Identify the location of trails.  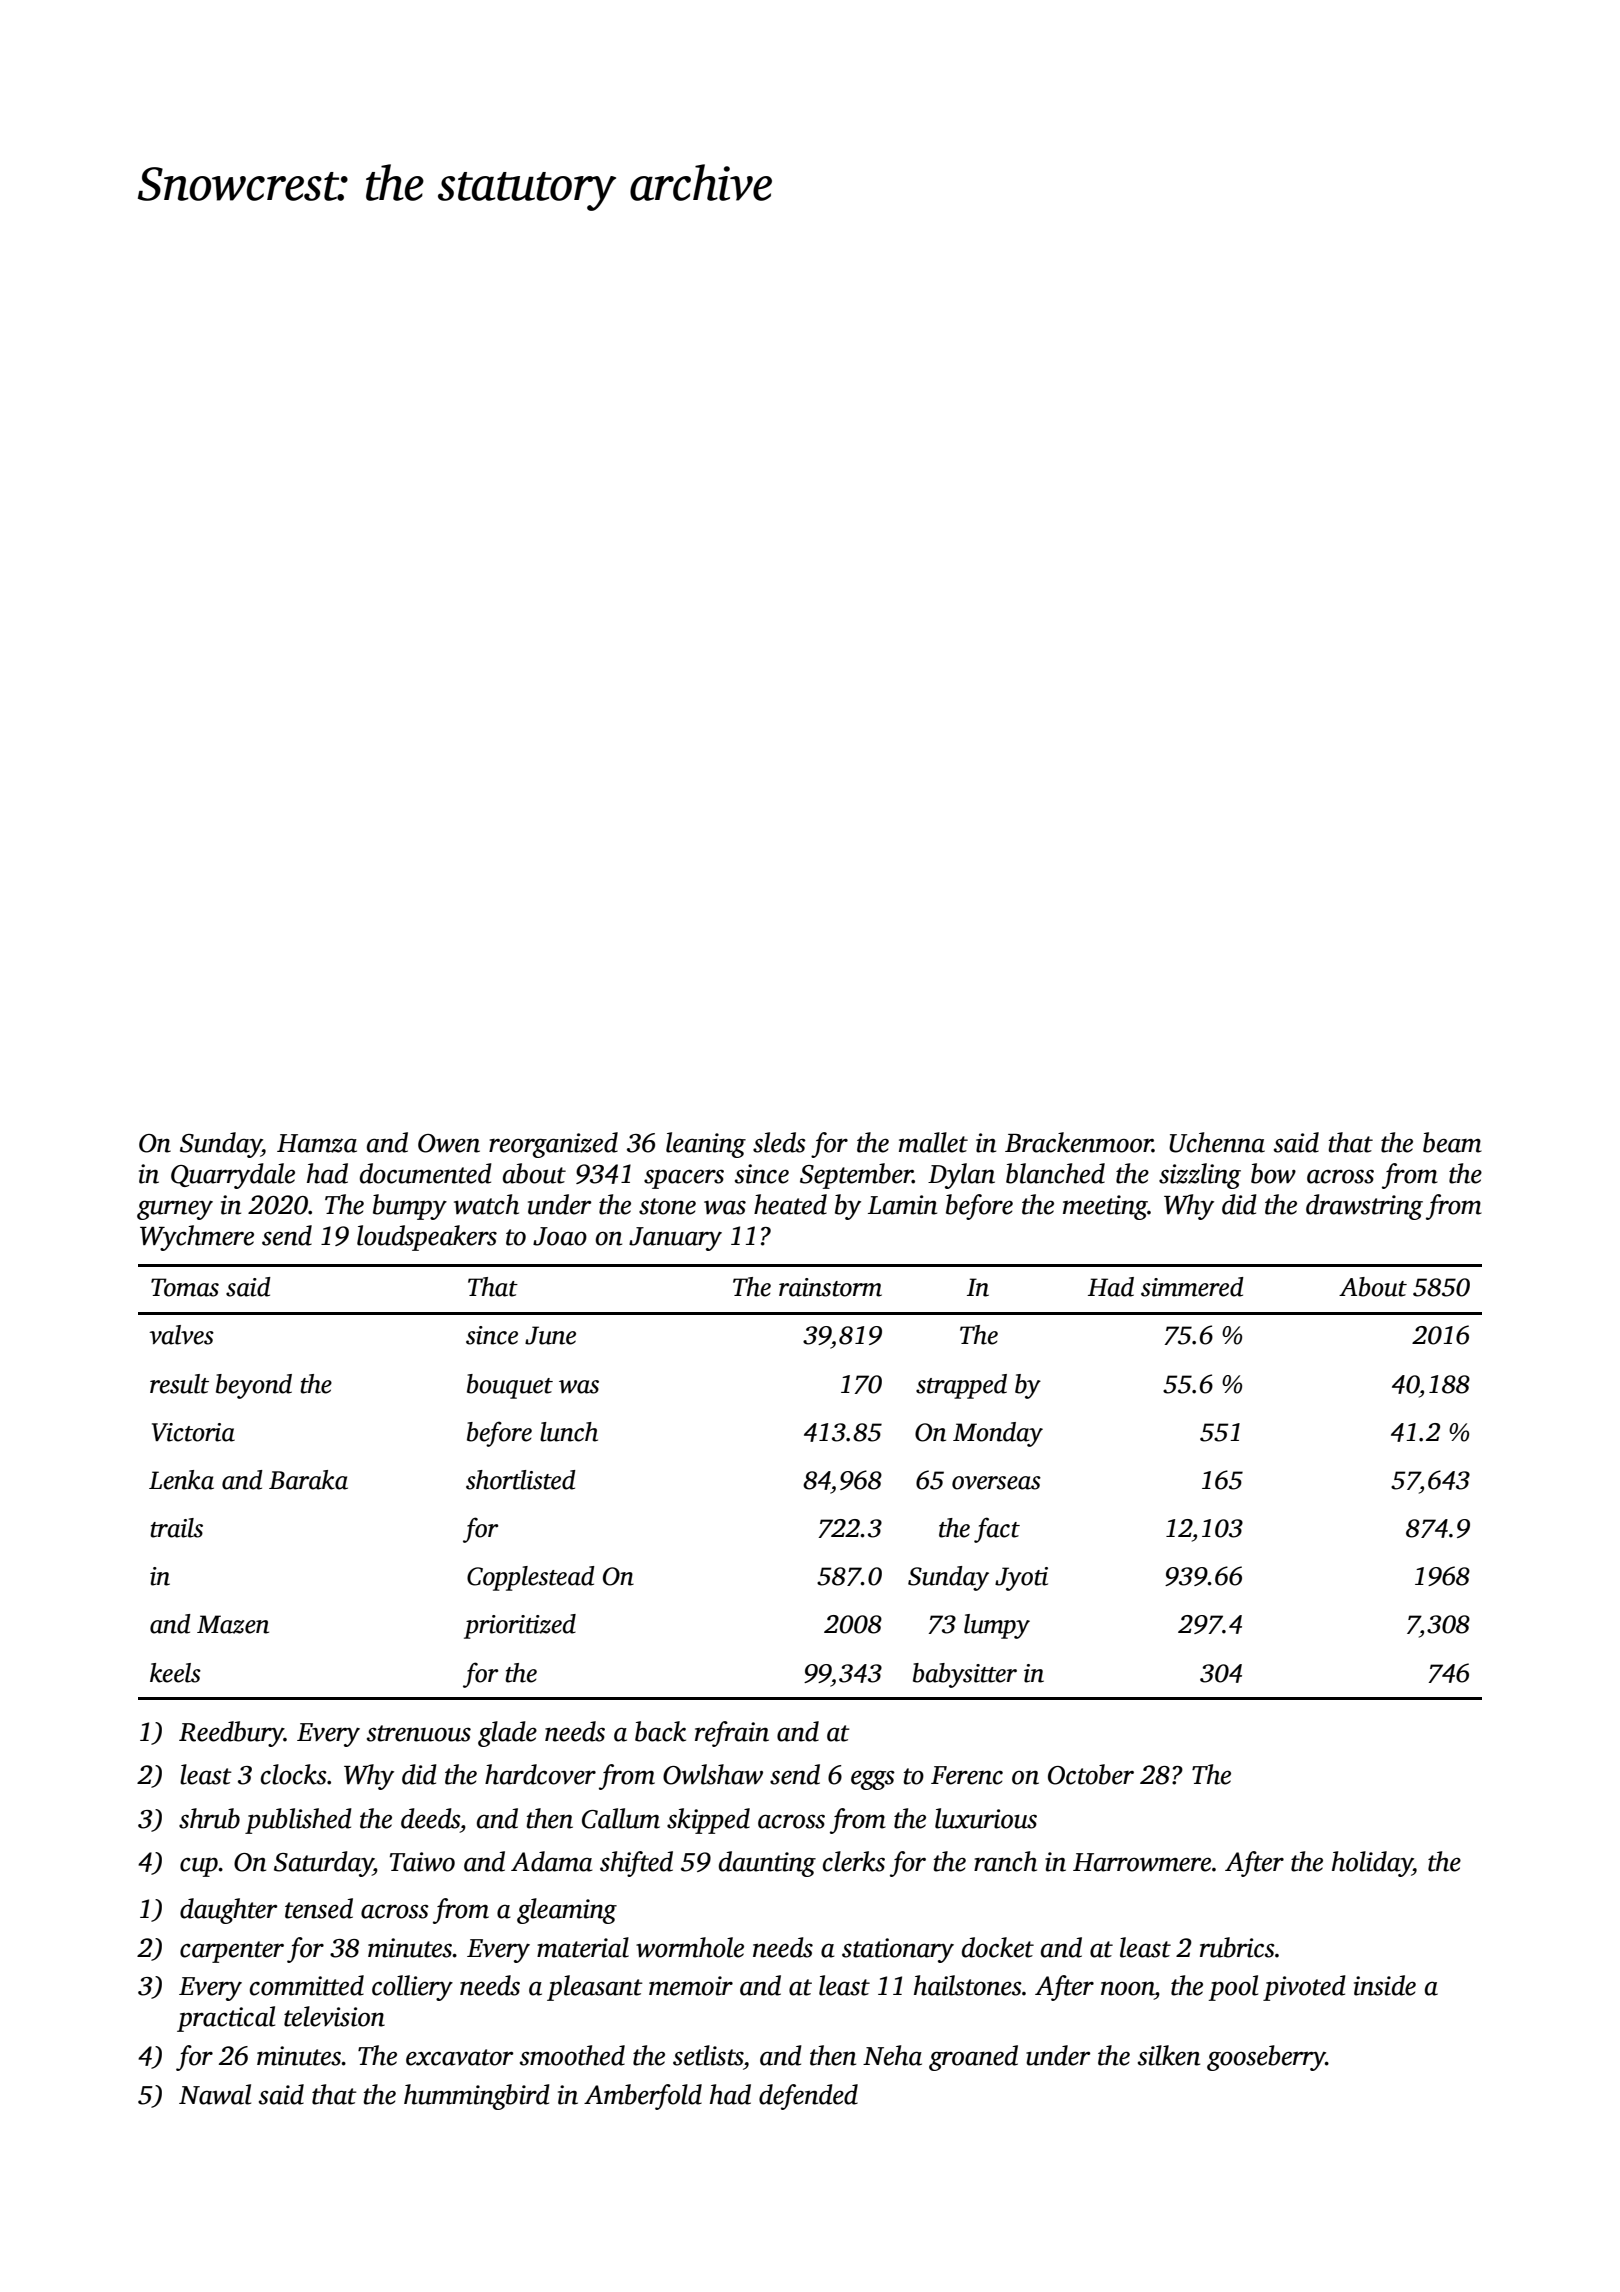
(176, 1528).
